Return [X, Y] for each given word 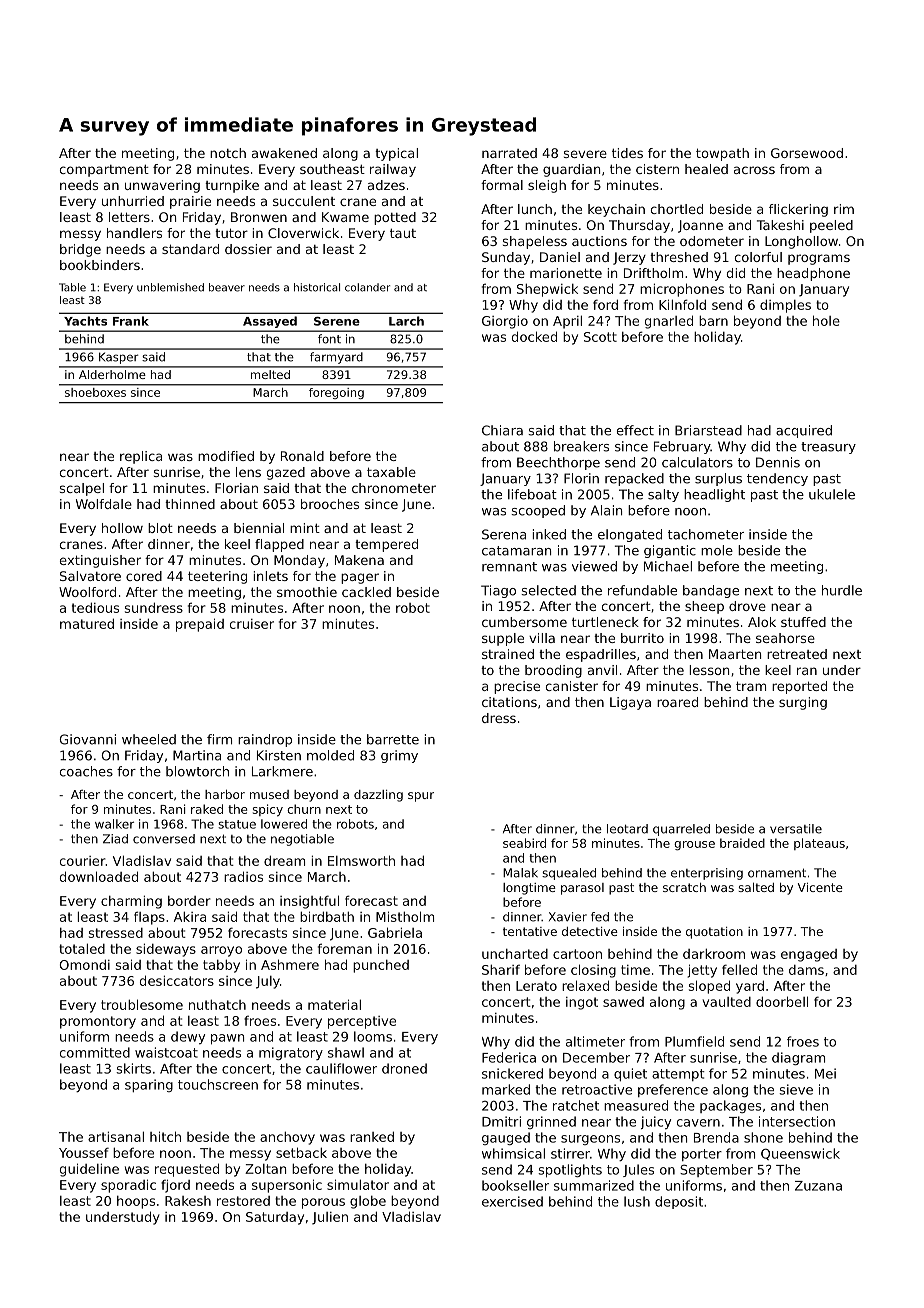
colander [367, 287]
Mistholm [405, 916]
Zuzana [818, 1186]
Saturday [275, 1218]
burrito [642, 638]
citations [509, 702]
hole [826, 320]
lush [637, 1201]
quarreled [681, 830]
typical [396, 154]
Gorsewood [807, 153]
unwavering [162, 186]
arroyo [221, 951]
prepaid [200, 625]
